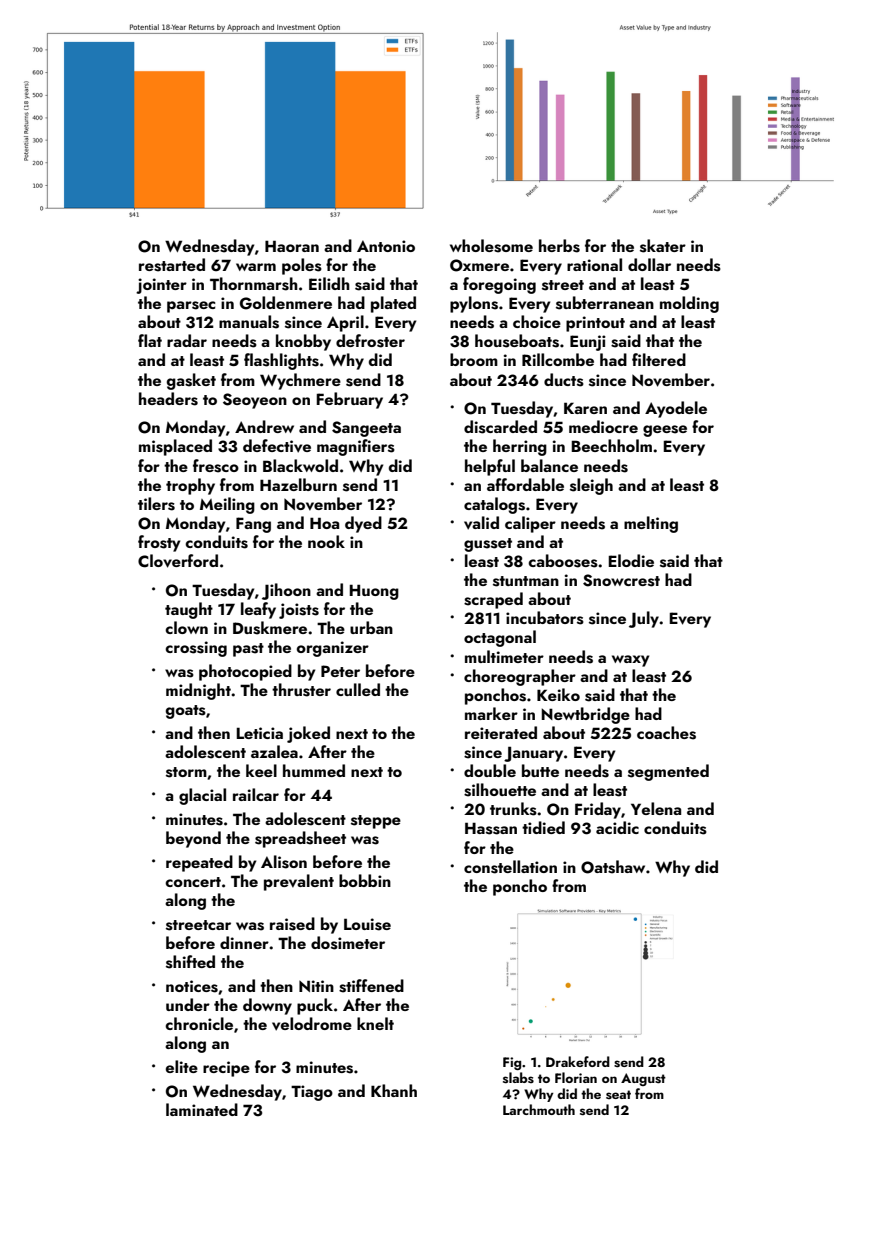 The height and width of the page is (1233, 869). I want to click on wholesome, so click(491, 246).
